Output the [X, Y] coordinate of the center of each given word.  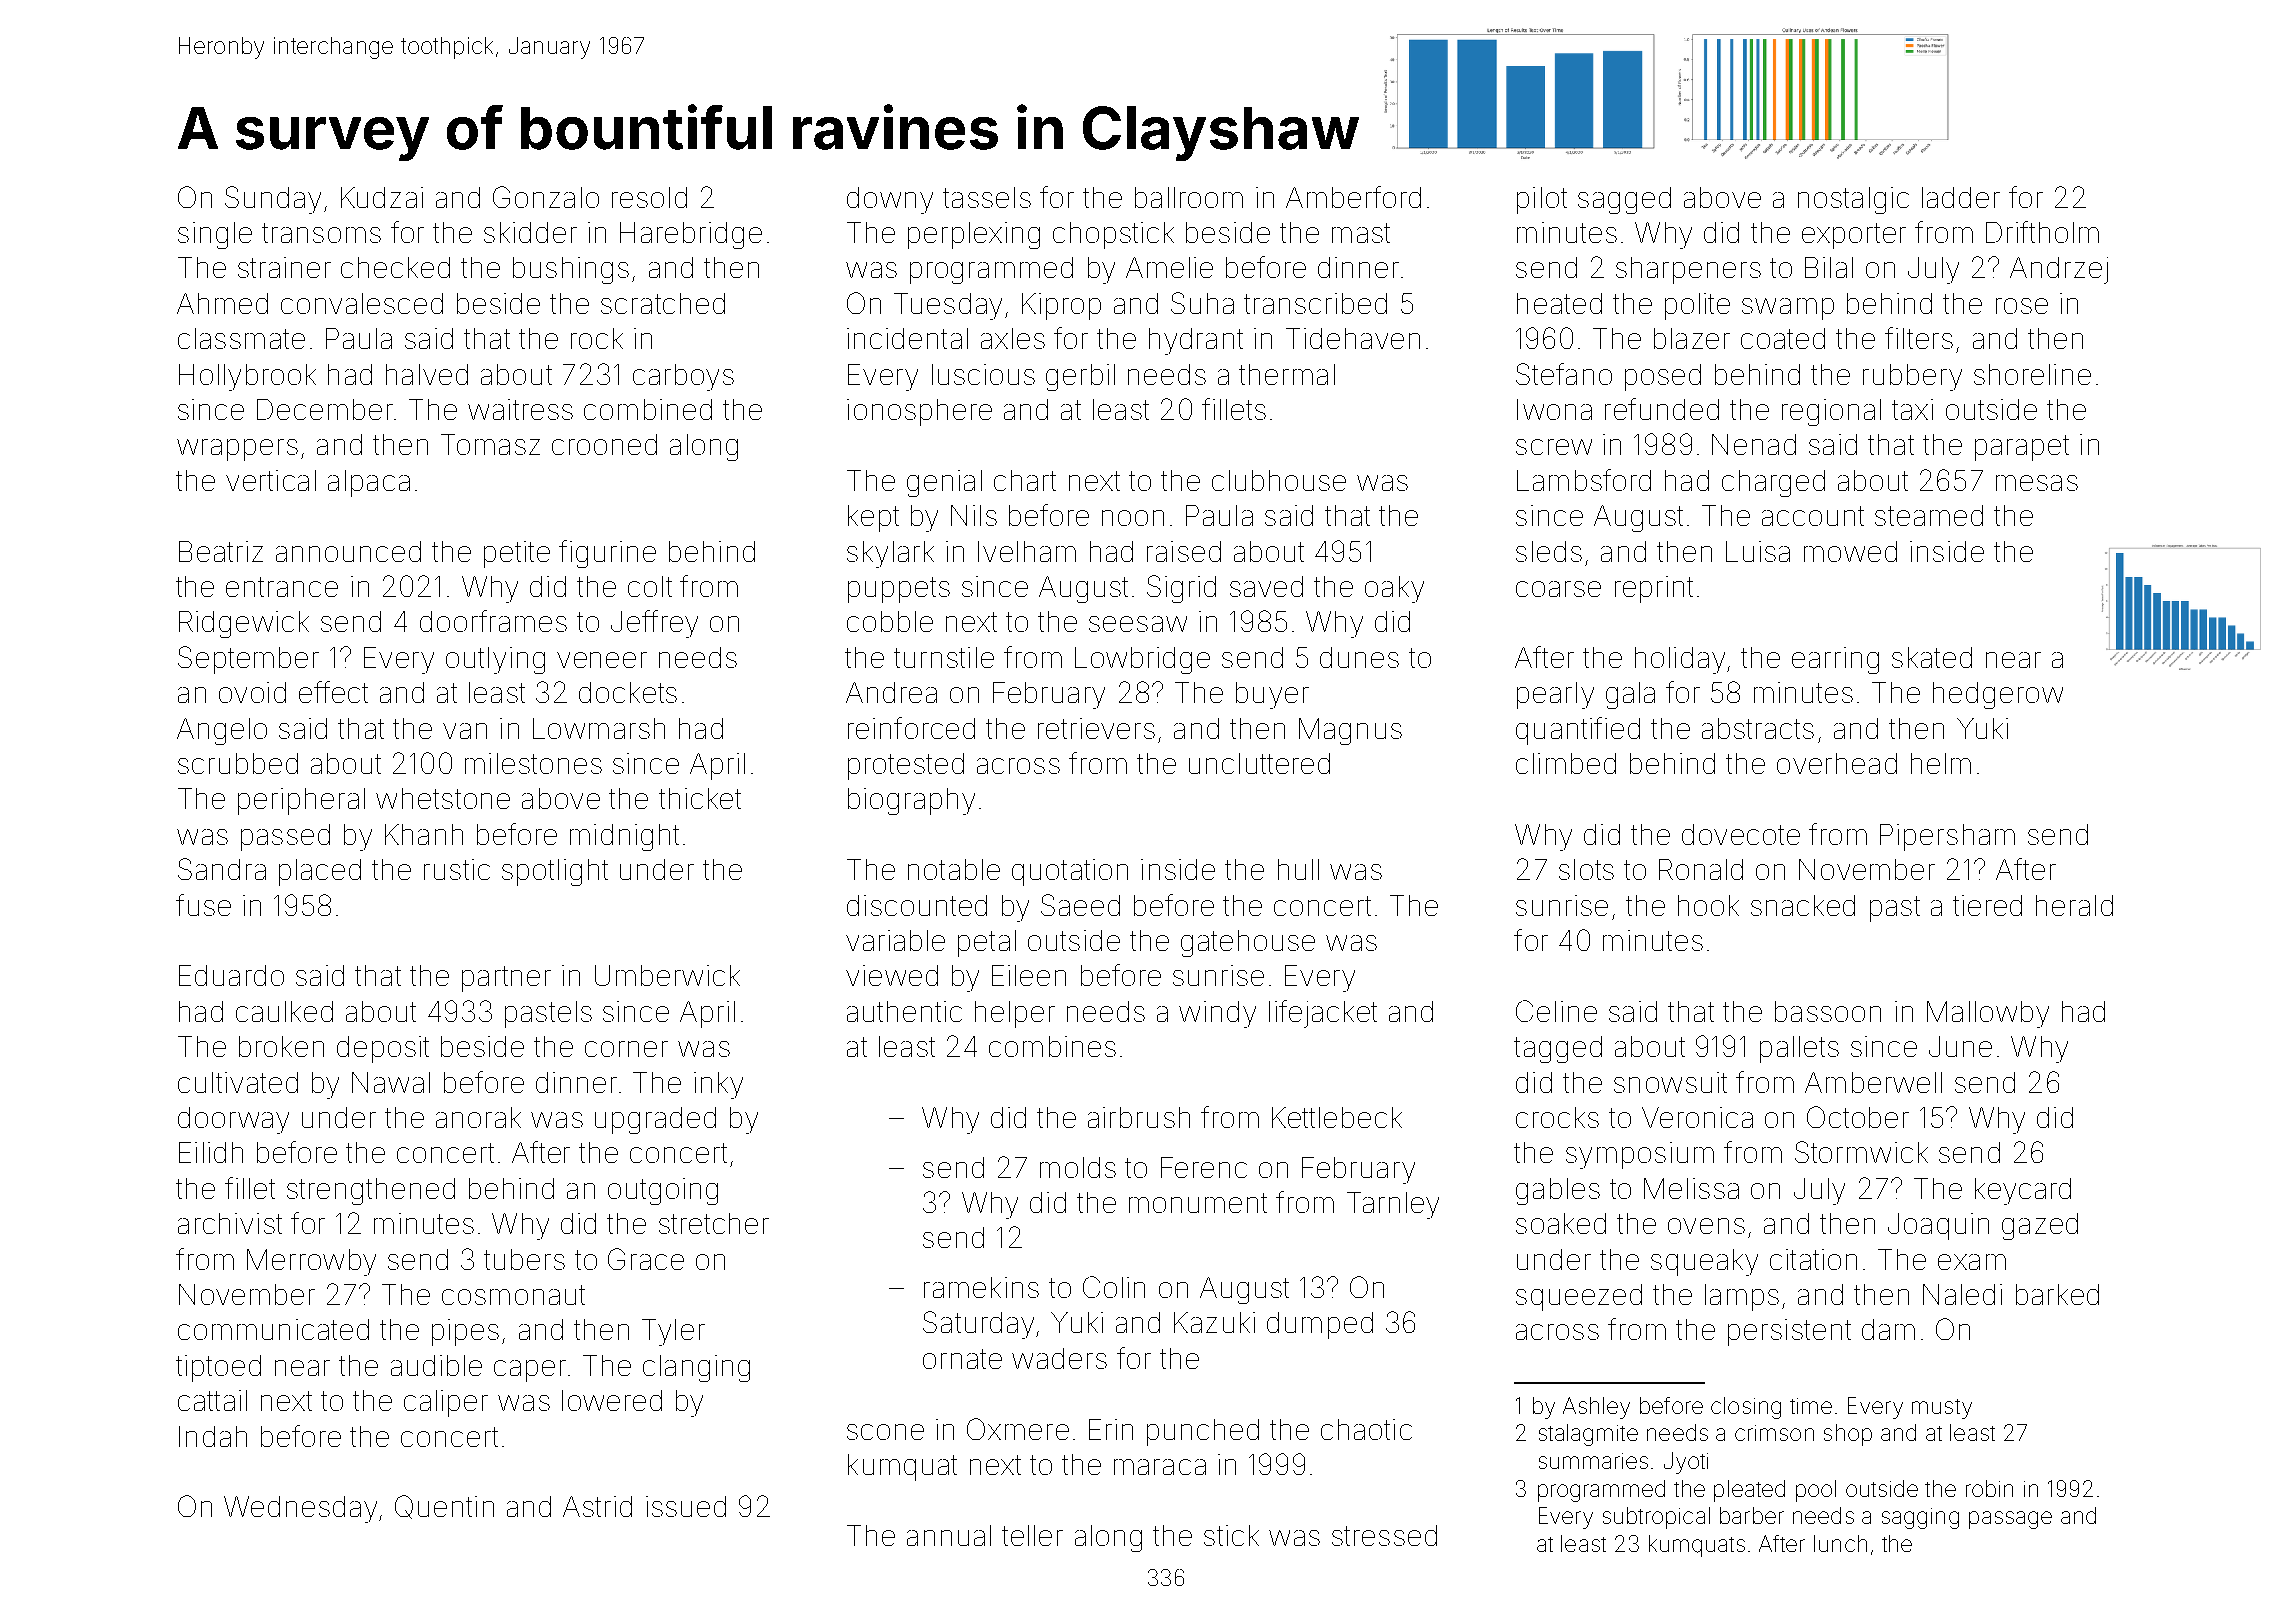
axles [1013, 338]
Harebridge [691, 235]
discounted [917, 905]
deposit [383, 1049]
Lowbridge [1142, 660]
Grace [646, 1259]
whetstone [443, 798]
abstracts [1758, 728]
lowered [612, 1400]
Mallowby [1988, 1014]
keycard [2023, 1191]
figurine [607, 554]
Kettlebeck [1337, 1117]
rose [2022, 306]
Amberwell [1873, 1082]
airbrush [1139, 1117]
